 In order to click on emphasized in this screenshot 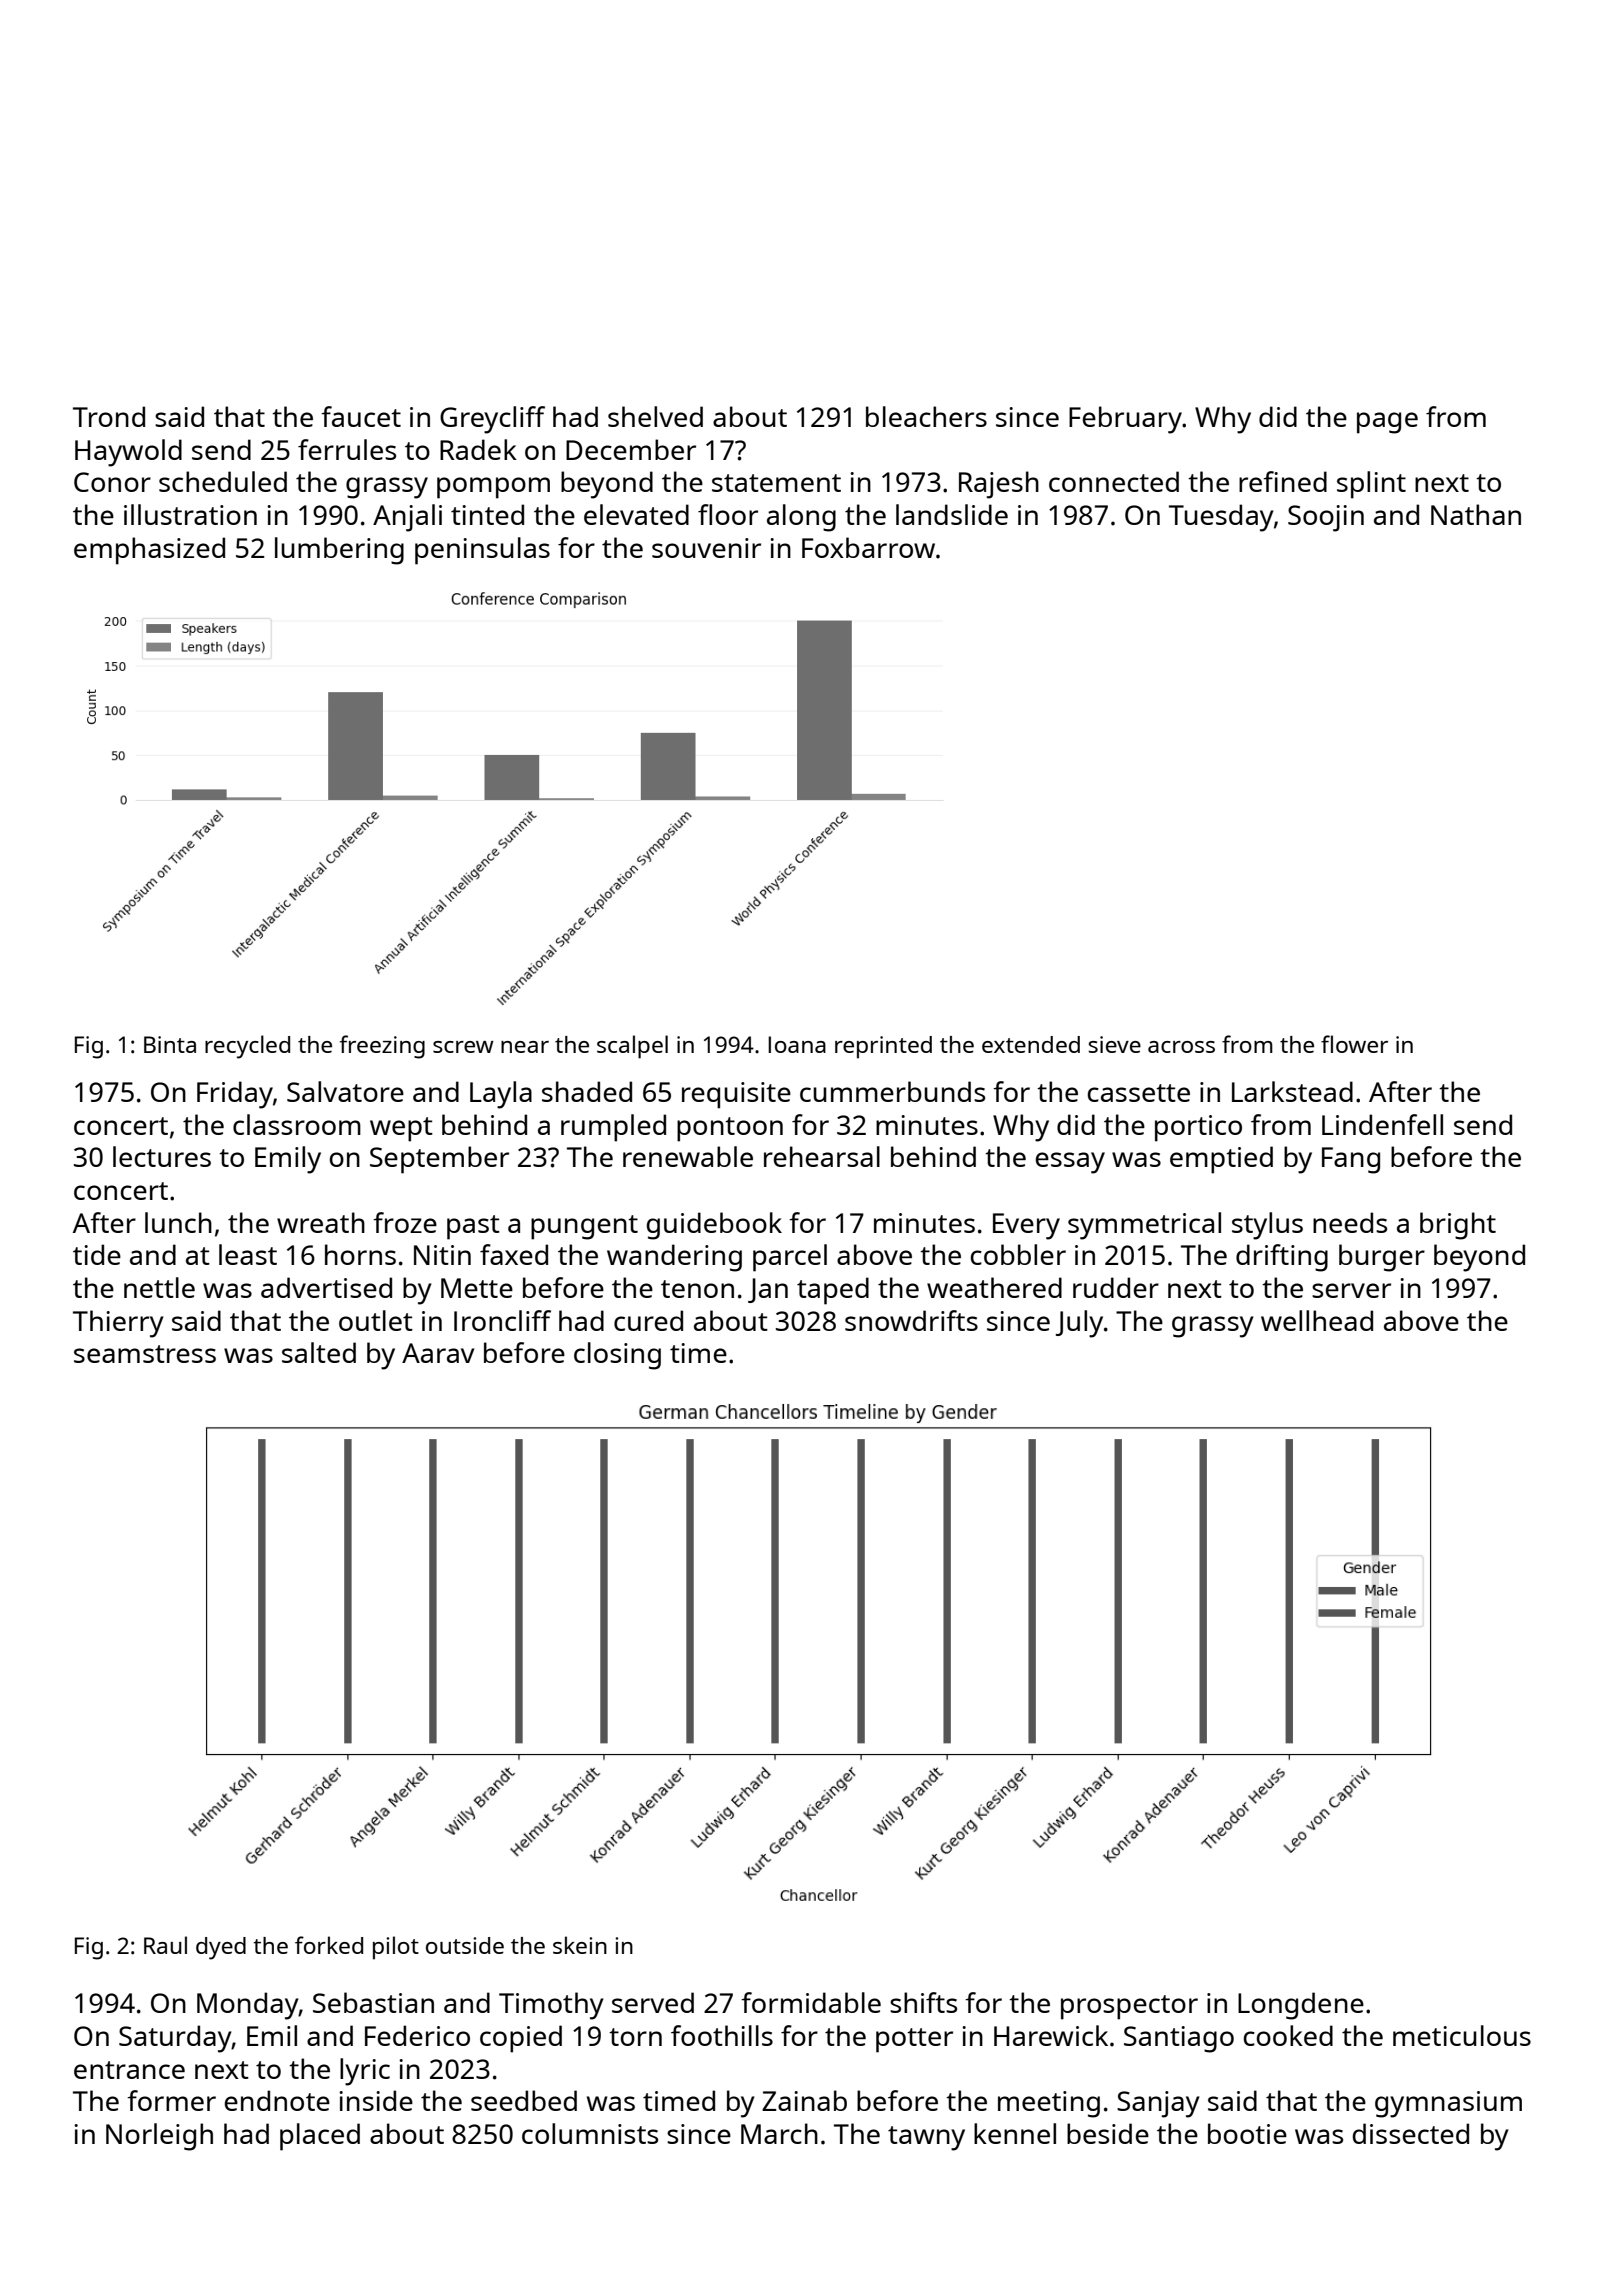, I will do `click(149, 551)`.
